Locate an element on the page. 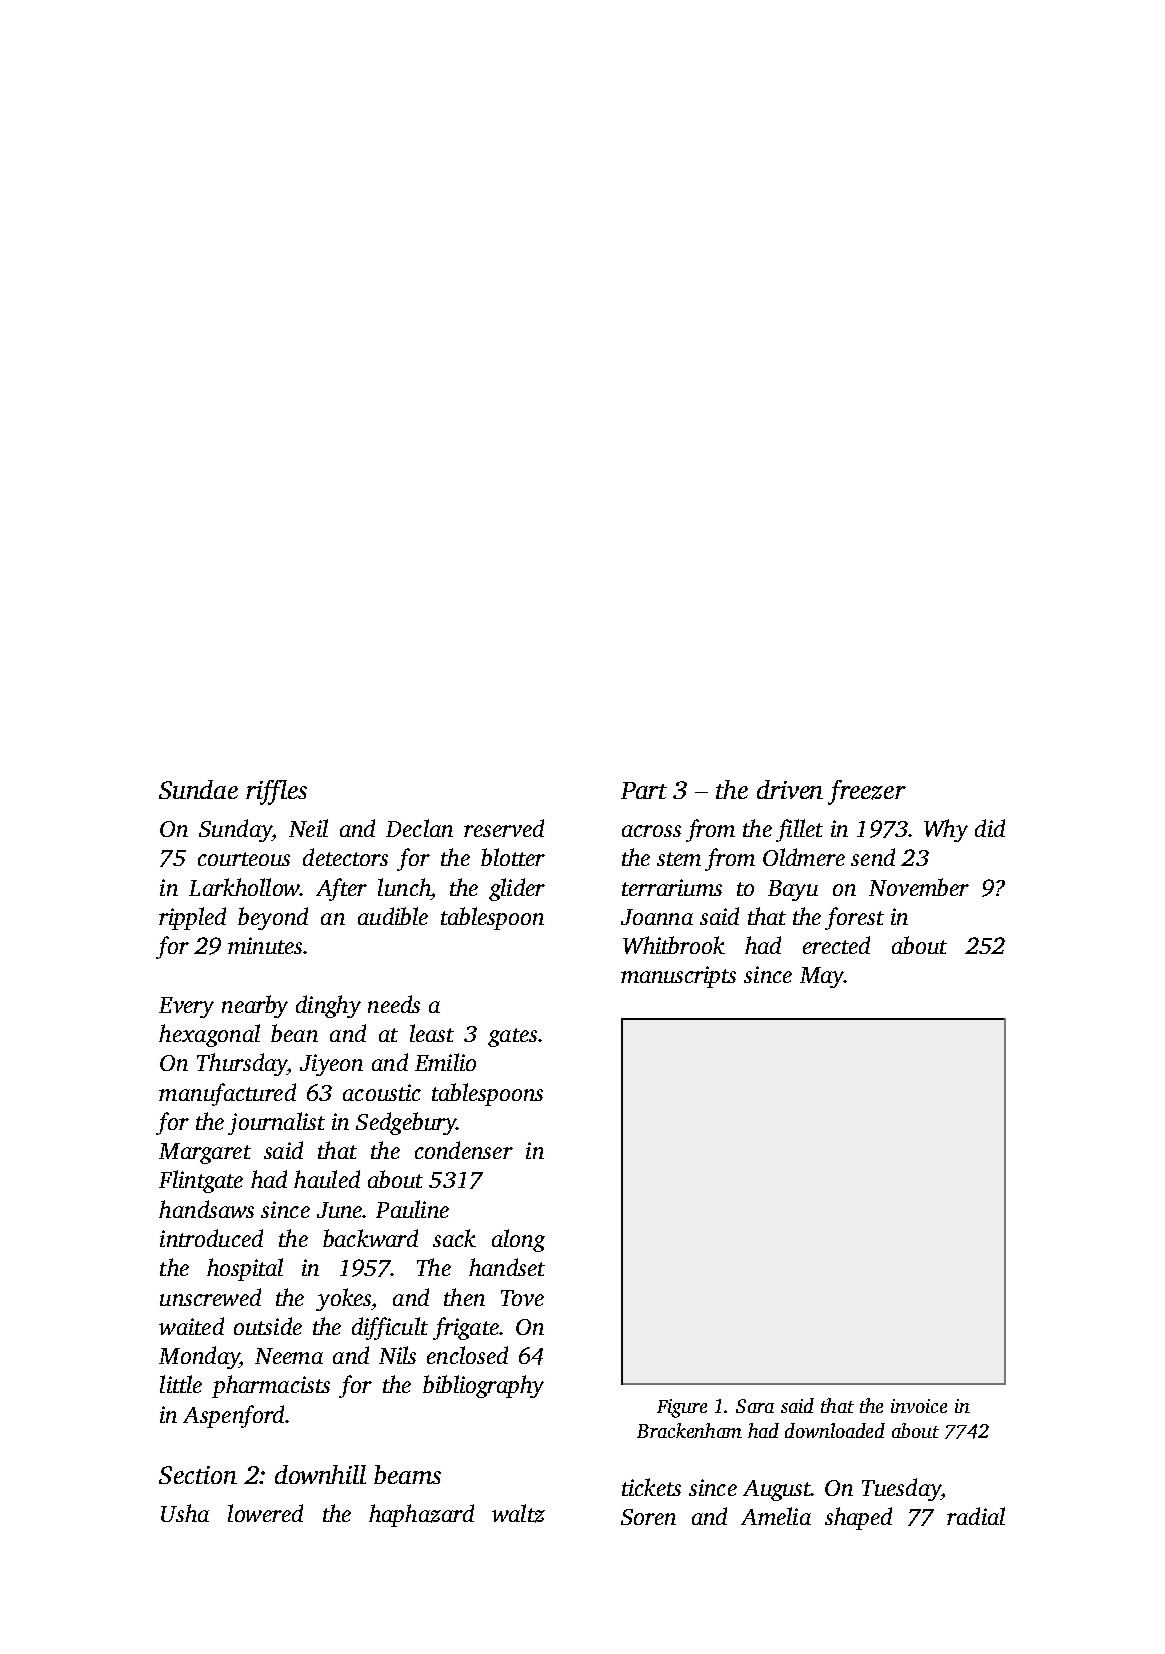 The image size is (1165, 1654). May is located at coordinates (822, 977).
